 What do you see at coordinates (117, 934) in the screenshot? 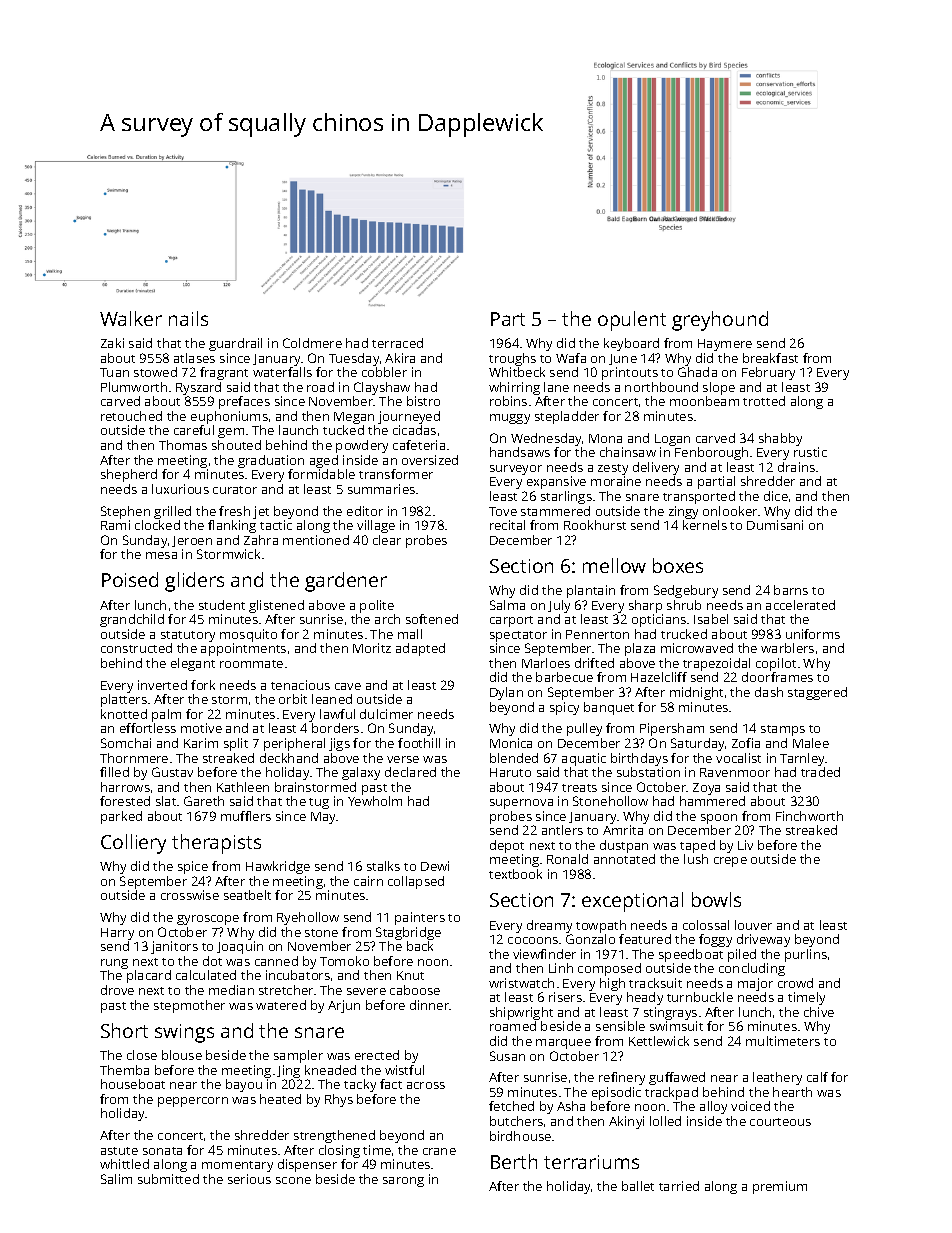
I see `Harry` at bounding box center [117, 934].
